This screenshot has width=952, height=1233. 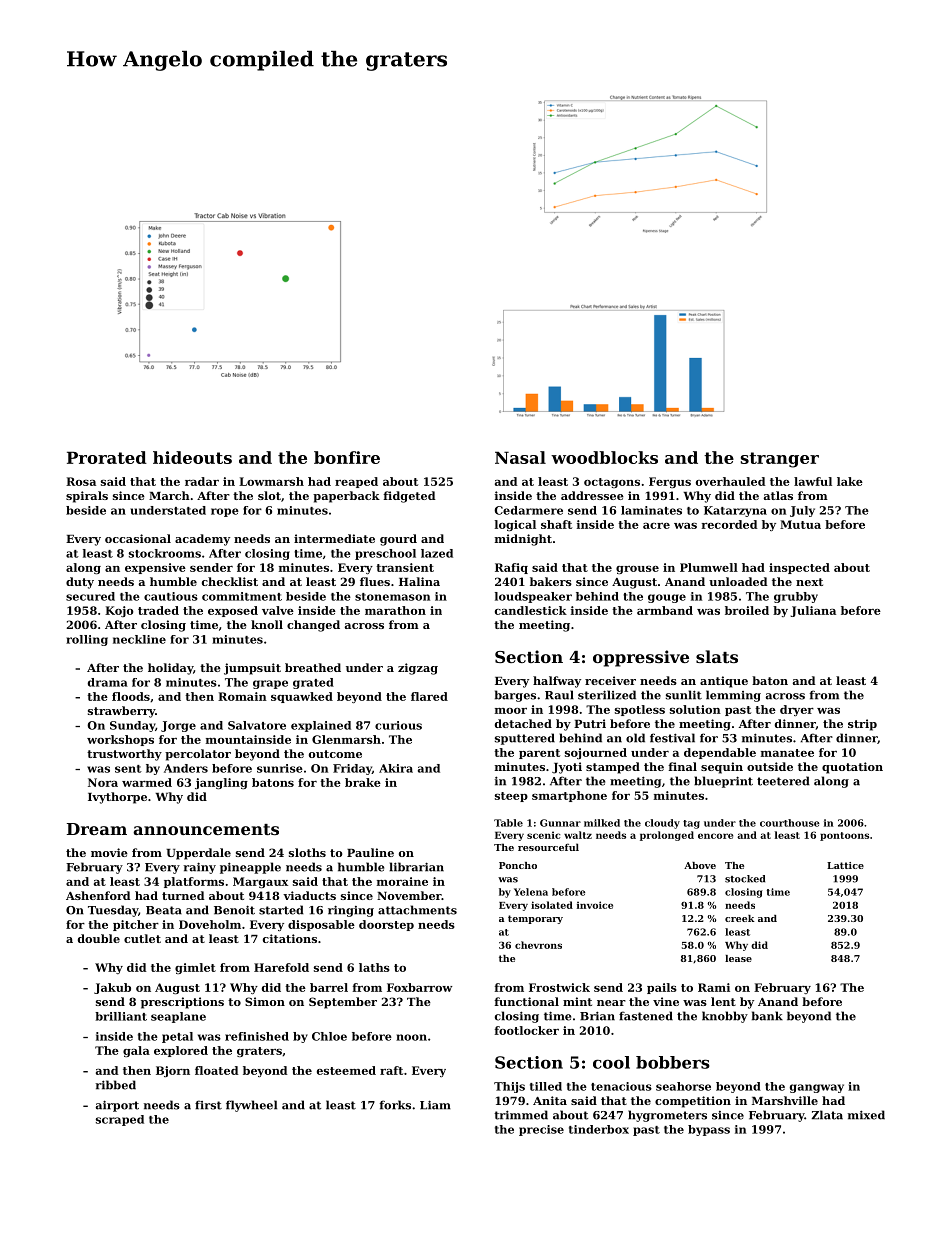 I want to click on broiled, so click(x=747, y=610).
